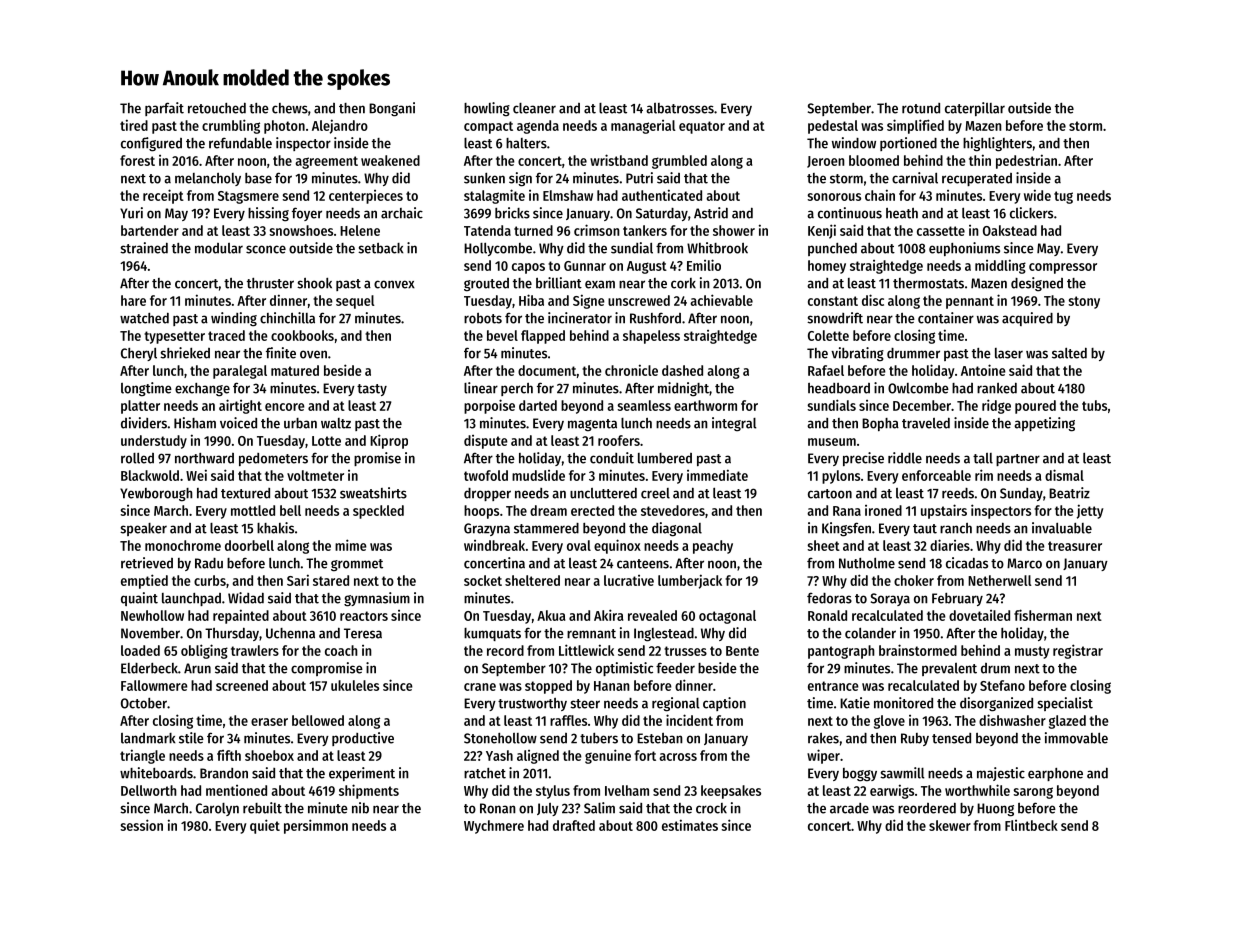 The width and height of the document is (1233, 952). Describe the element at coordinates (526, 143) in the document. I see `halters` at that location.
